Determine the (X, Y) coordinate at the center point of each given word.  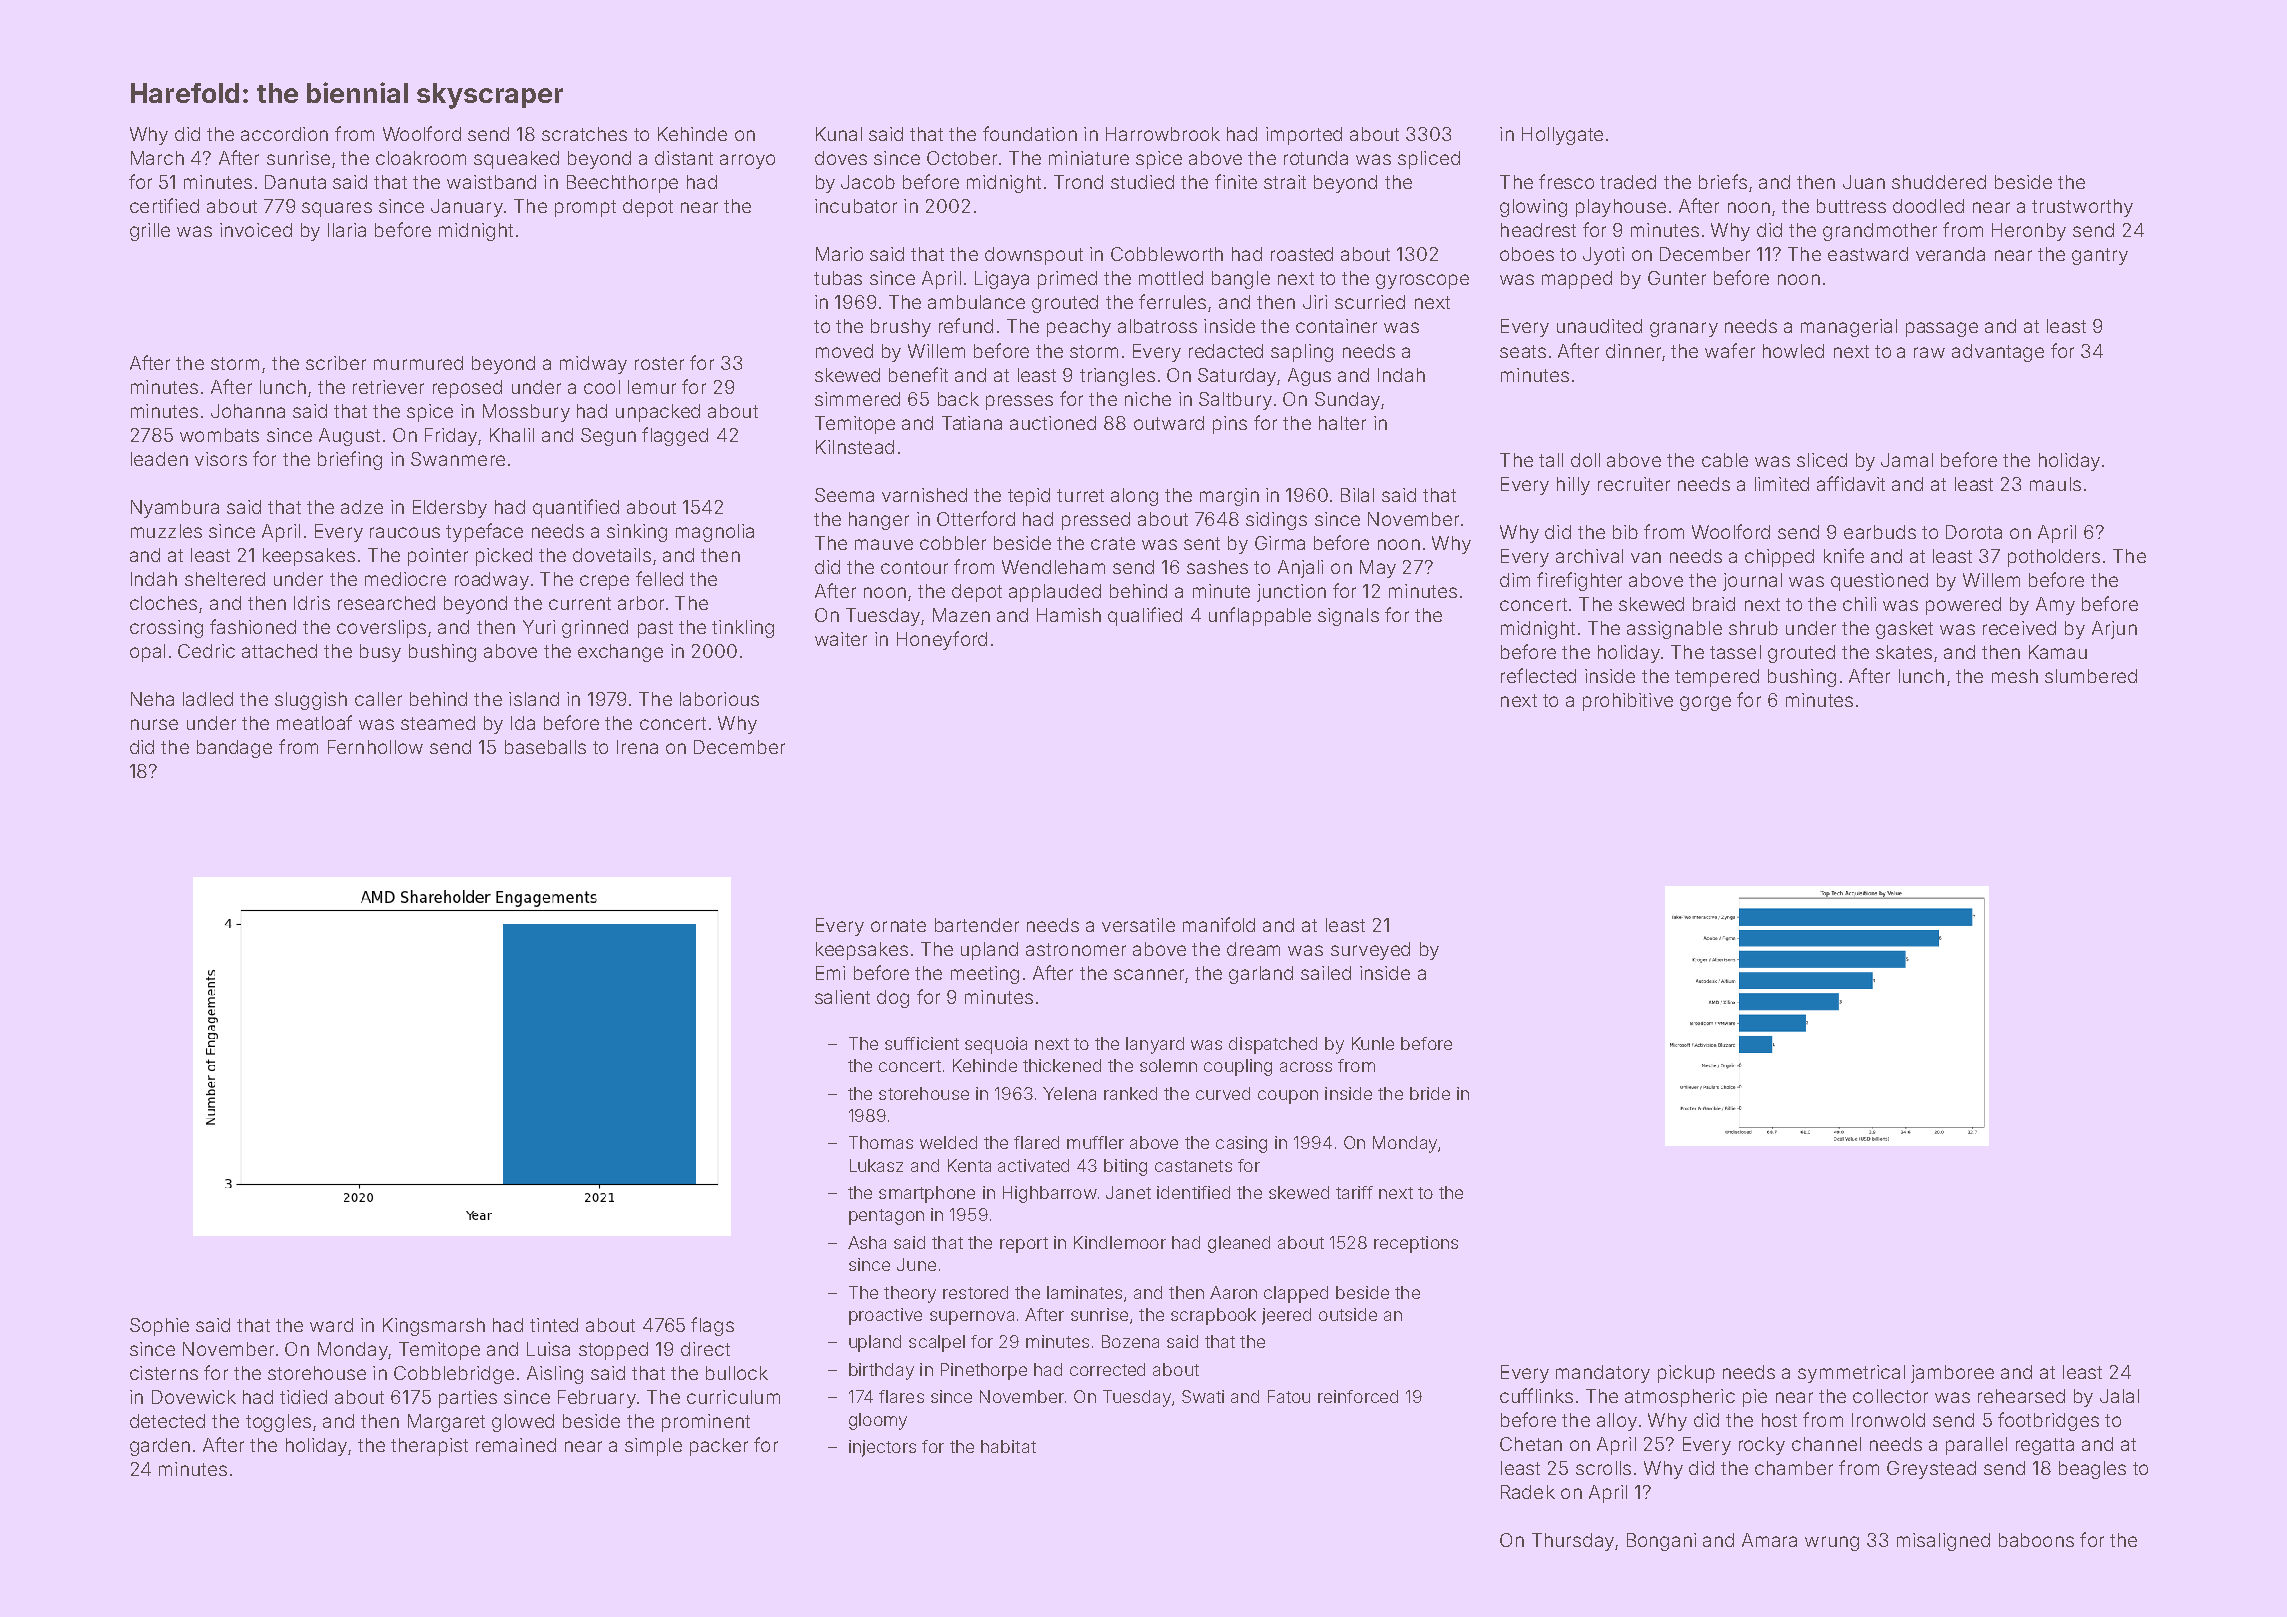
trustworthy (2082, 208)
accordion (284, 134)
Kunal (839, 134)
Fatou (1289, 1396)
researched (386, 603)
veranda (1950, 254)
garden (160, 1447)
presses (1019, 402)
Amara (1769, 1540)
